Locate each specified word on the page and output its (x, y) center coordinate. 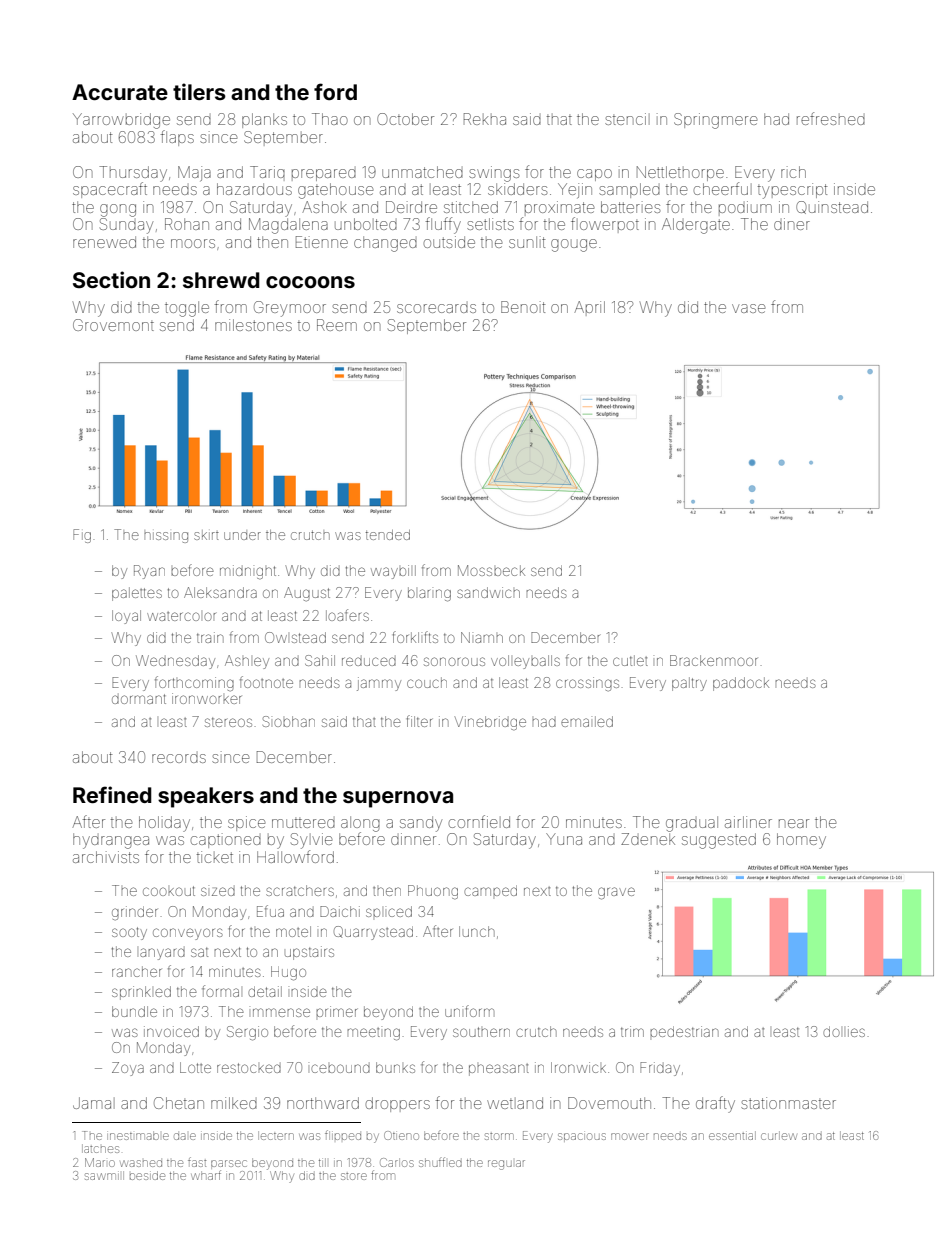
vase (748, 308)
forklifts (415, 637)
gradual (692, 824)
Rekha (485, 119)
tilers (199, 91)
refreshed (831, 118)
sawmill (104, 1175)
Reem (337, 325)
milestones (253, 325)
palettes (137, 594)
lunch (477, 931)
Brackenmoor (713, 660)
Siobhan (289, 721)
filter (419, 721)
